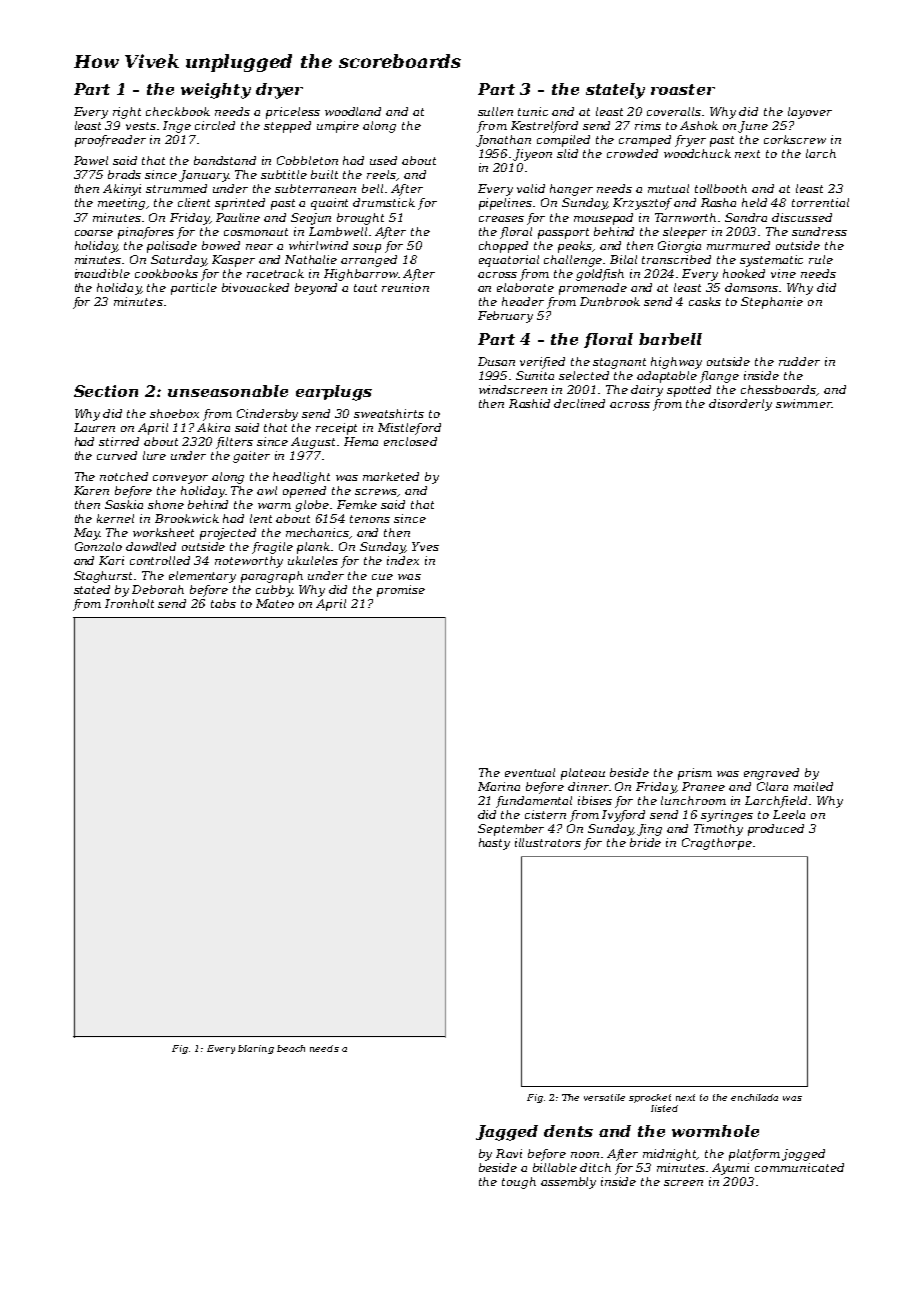 This screenshot has width=924, height=1308. What do you see at coordinates (568, 1183) in the screenshot?
I see `assembly` at bounding box center [568, 1183].
